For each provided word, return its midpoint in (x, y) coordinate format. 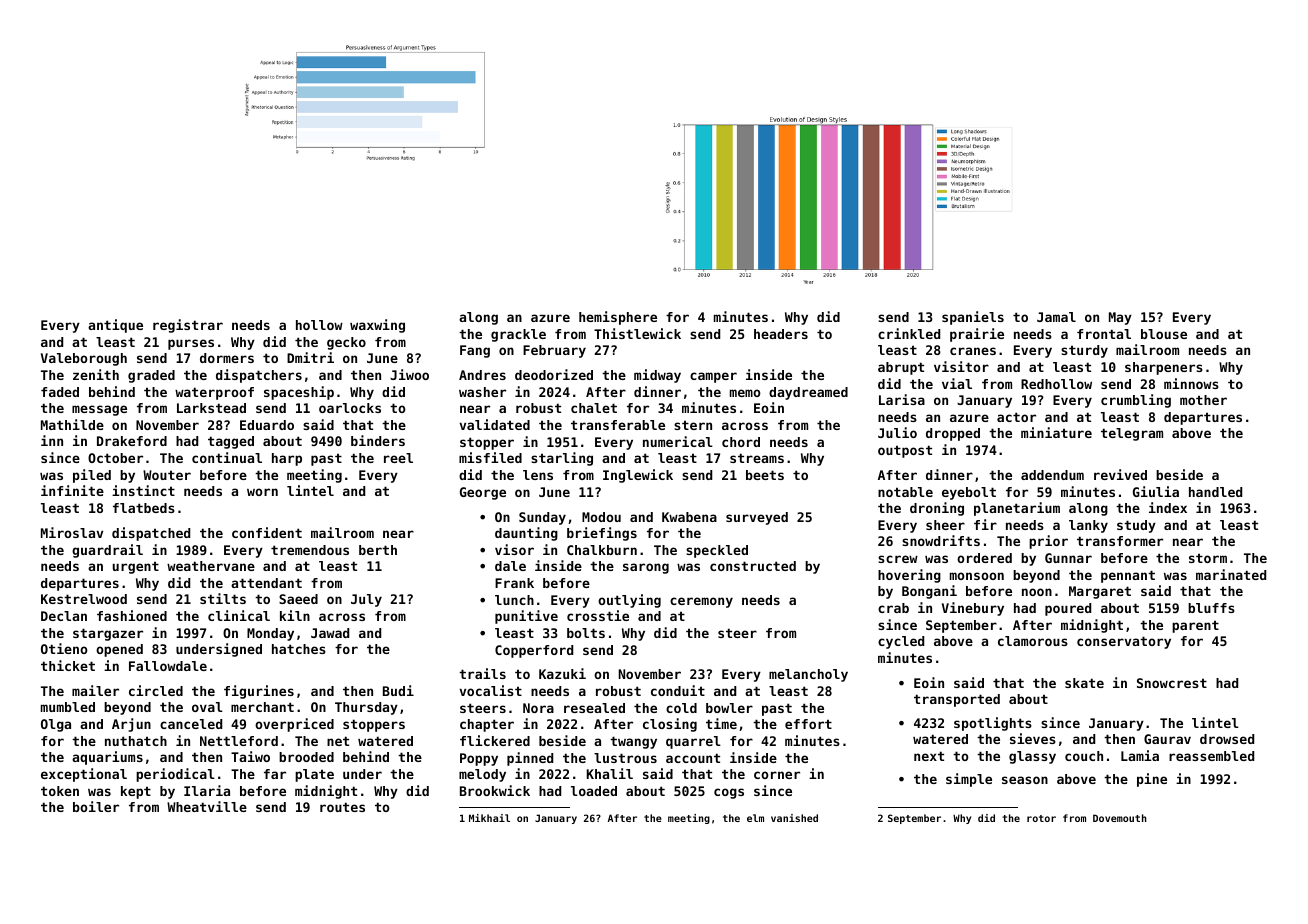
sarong (646, 568)
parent (1195, 627)
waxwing (377, 326)
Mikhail (489, 818)
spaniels (973, 318)
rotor (1041, 818)
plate (314, 775)
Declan (64, 616)
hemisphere (618, 318)
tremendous (310, 550)
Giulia (1156, 491)
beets (765, 475)
